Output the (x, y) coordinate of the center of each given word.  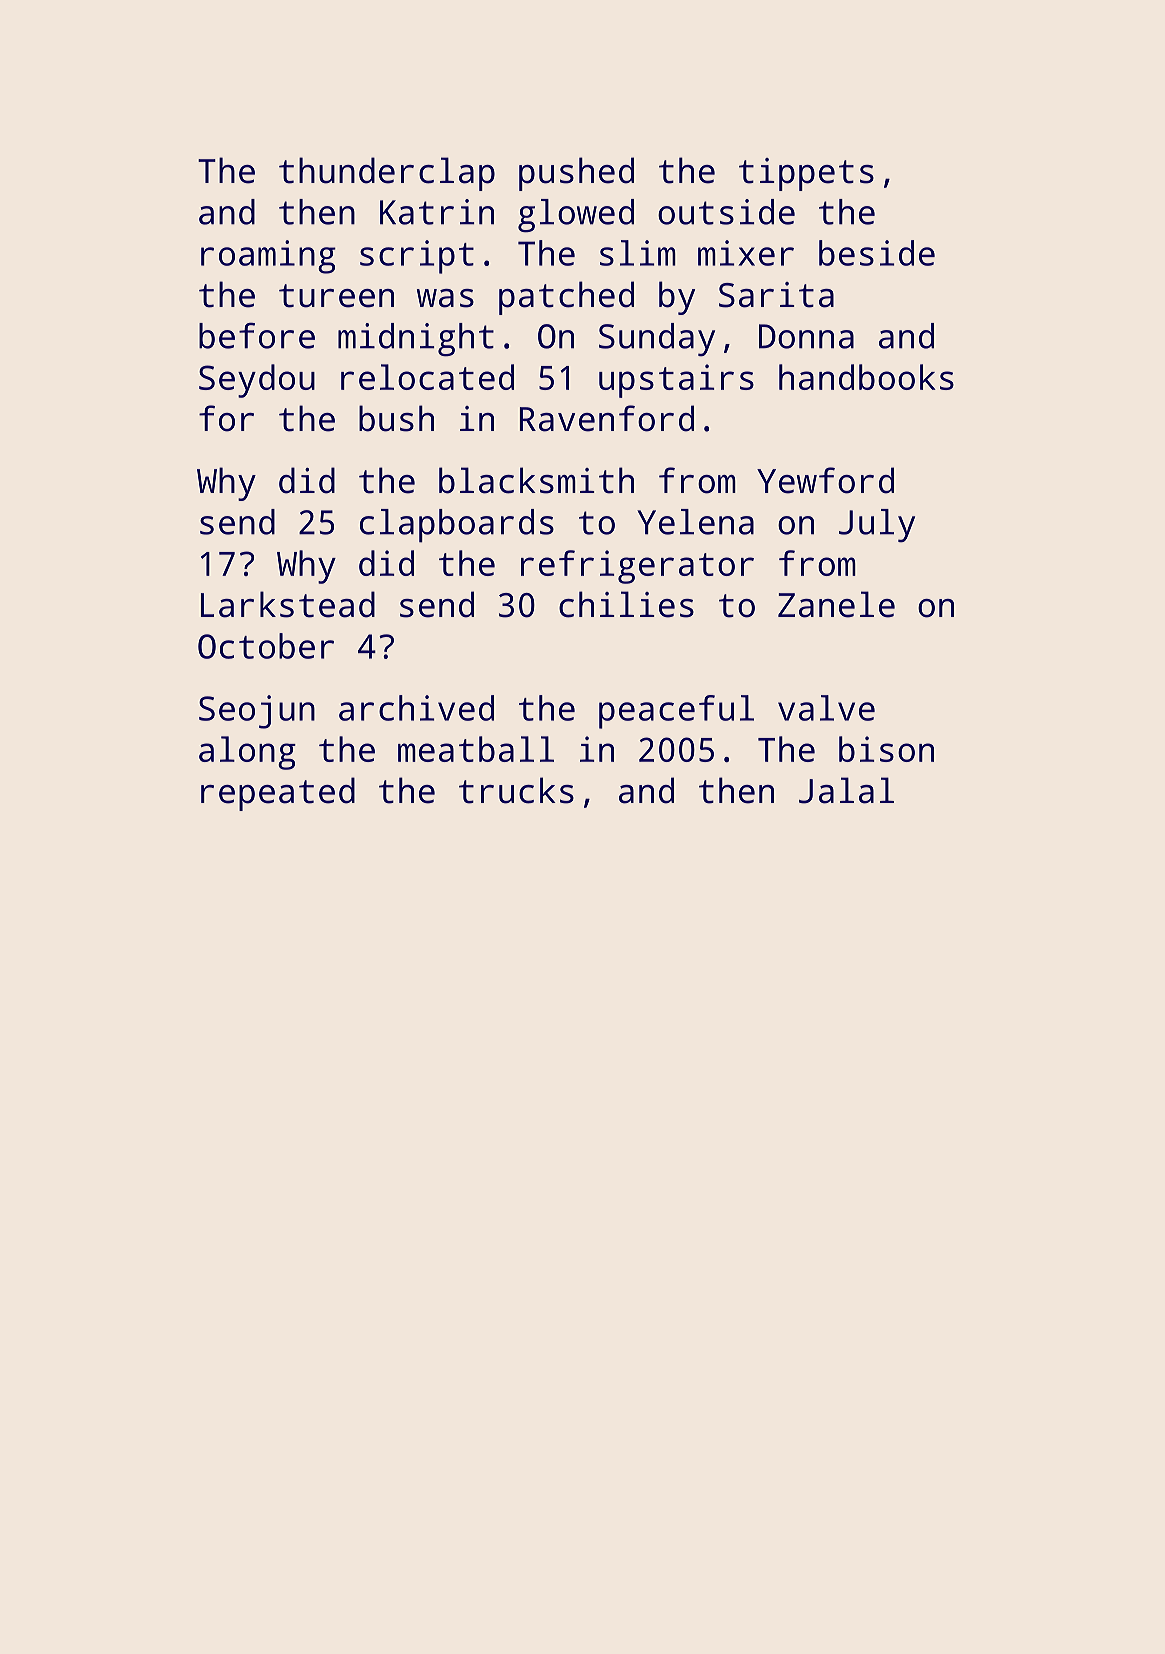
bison (886, 749)
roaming (268, 257)
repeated (278, 794)
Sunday (657, 339)
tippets (806, 174)
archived (416, 708)
